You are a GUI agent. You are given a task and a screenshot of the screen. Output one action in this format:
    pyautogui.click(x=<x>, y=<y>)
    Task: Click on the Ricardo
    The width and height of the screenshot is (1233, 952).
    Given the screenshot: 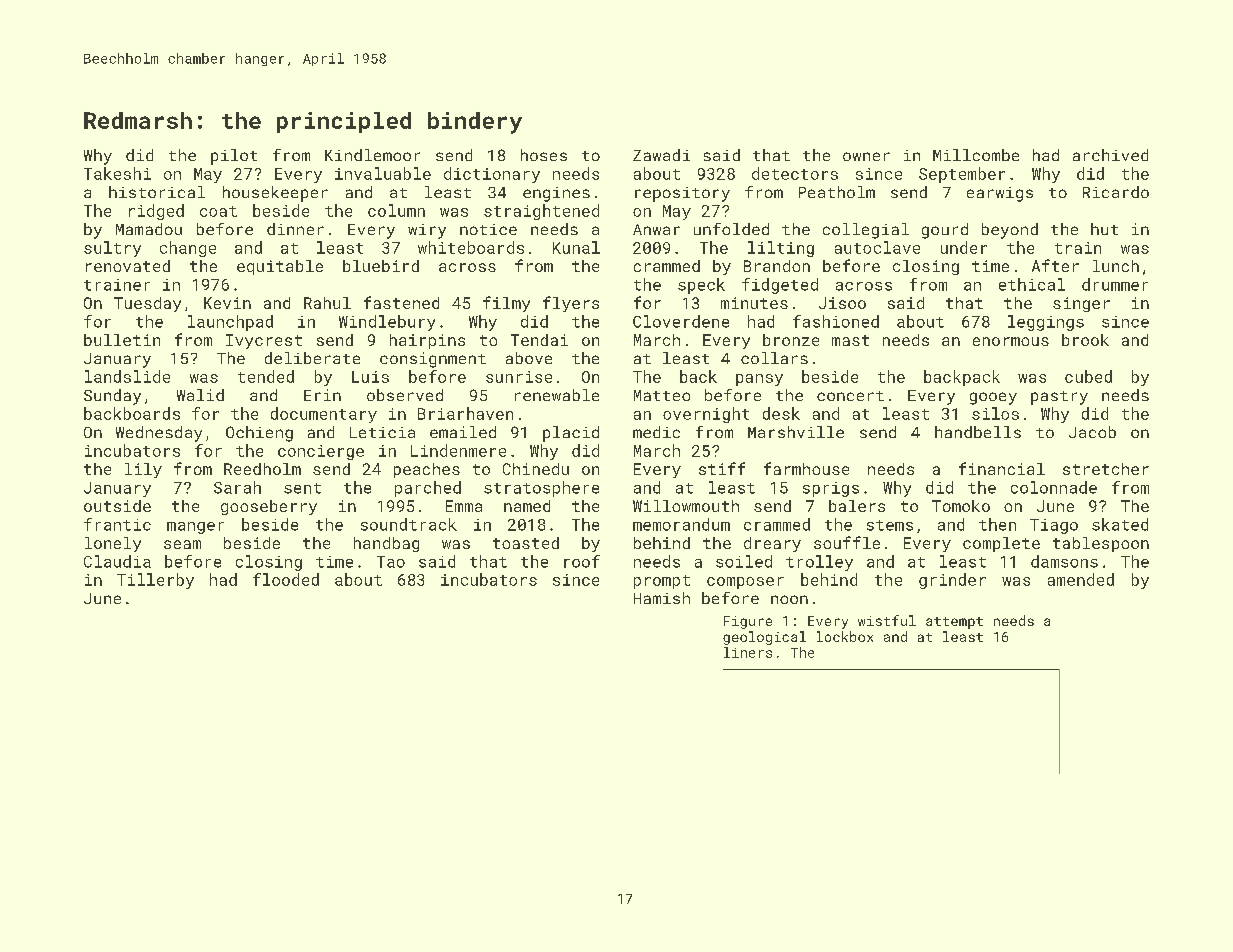 What is the action you would take?
    pyautogui.click(x=1116, y=192)
